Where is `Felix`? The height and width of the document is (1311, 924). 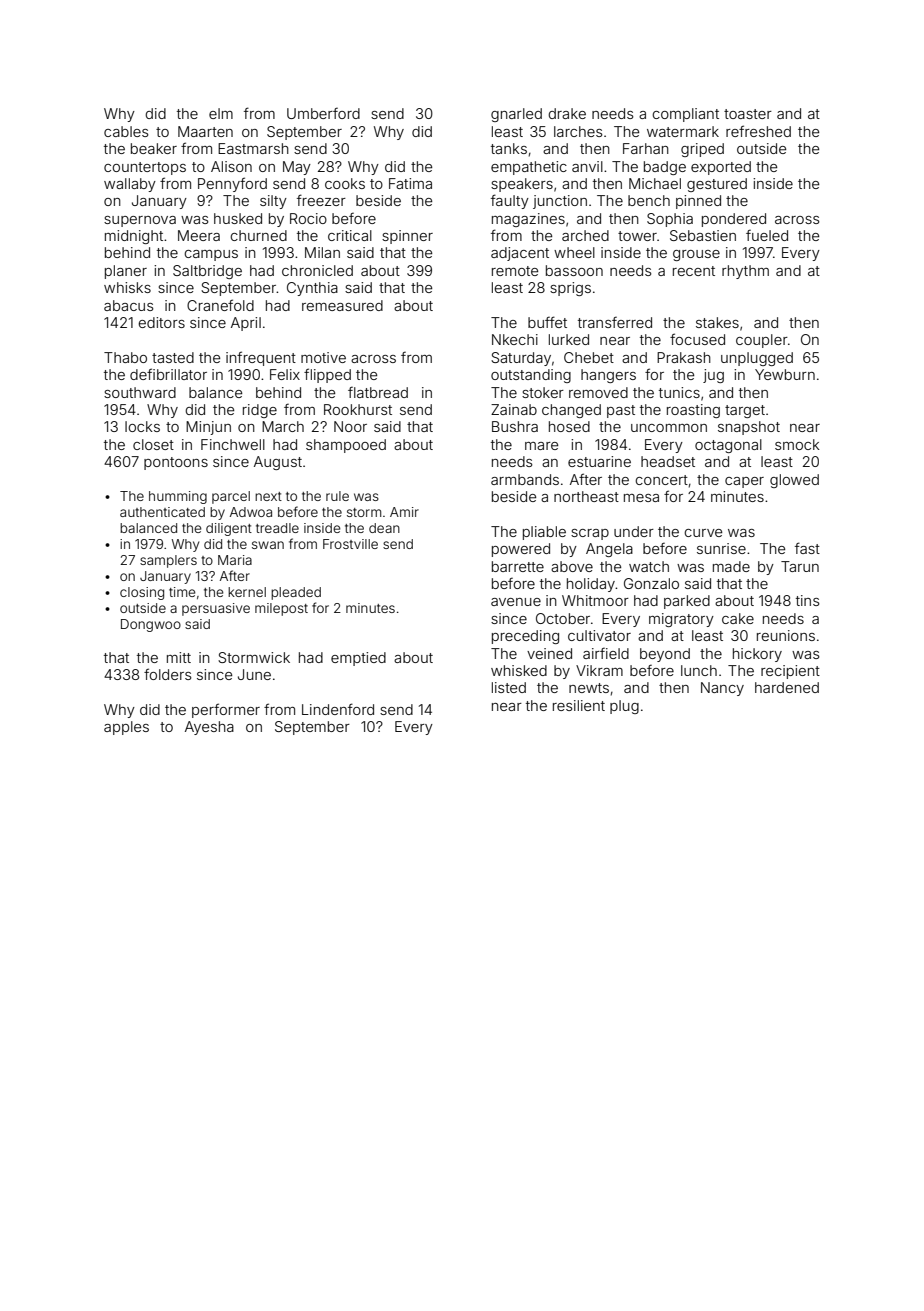
Felix is located at coordinates (285, 374).
